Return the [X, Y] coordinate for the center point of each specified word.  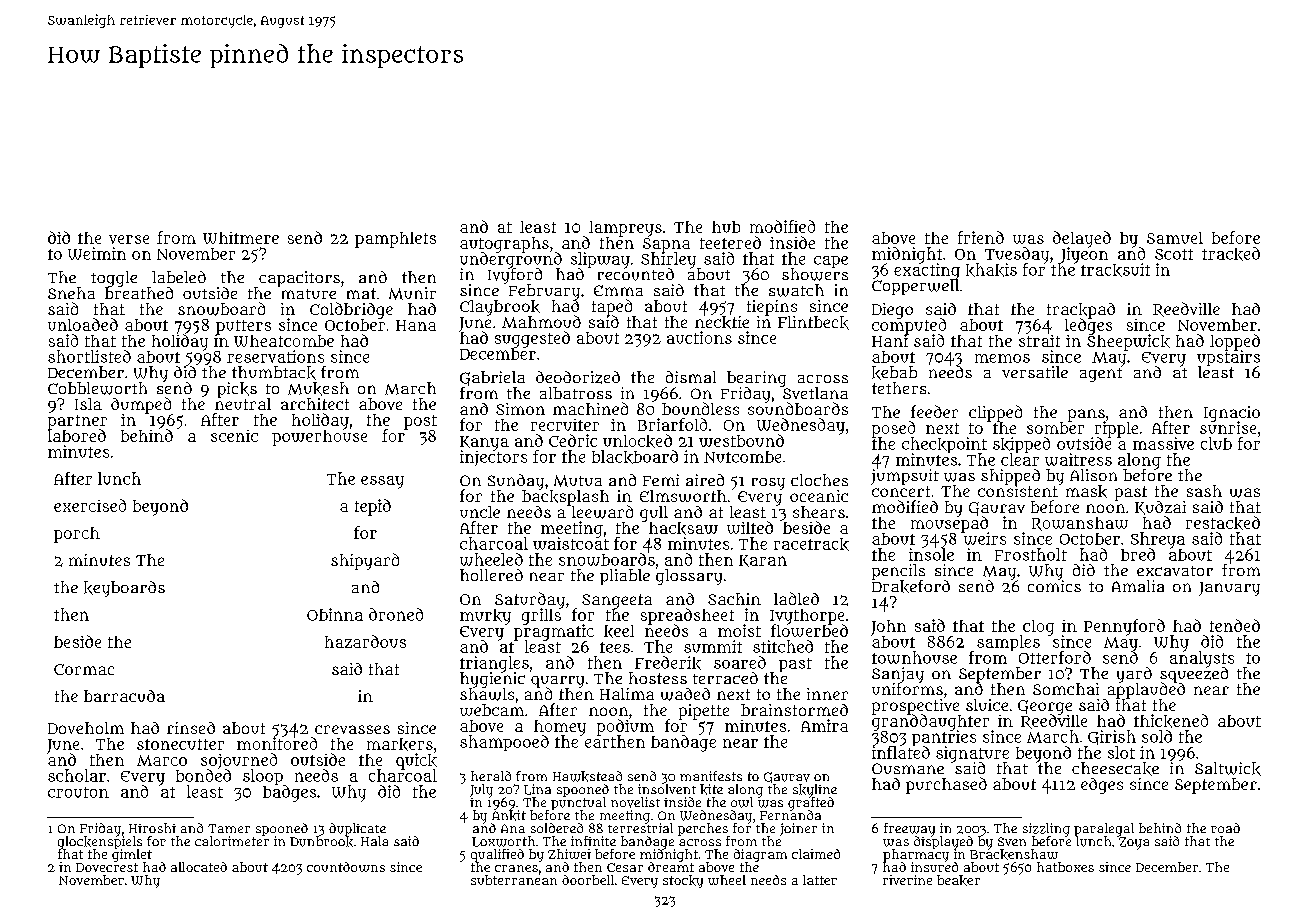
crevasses [352, 729]
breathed [139, 293]
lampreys [625, 229]
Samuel [1175, 238]
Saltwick [1228, 769]
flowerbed [809, 631]
